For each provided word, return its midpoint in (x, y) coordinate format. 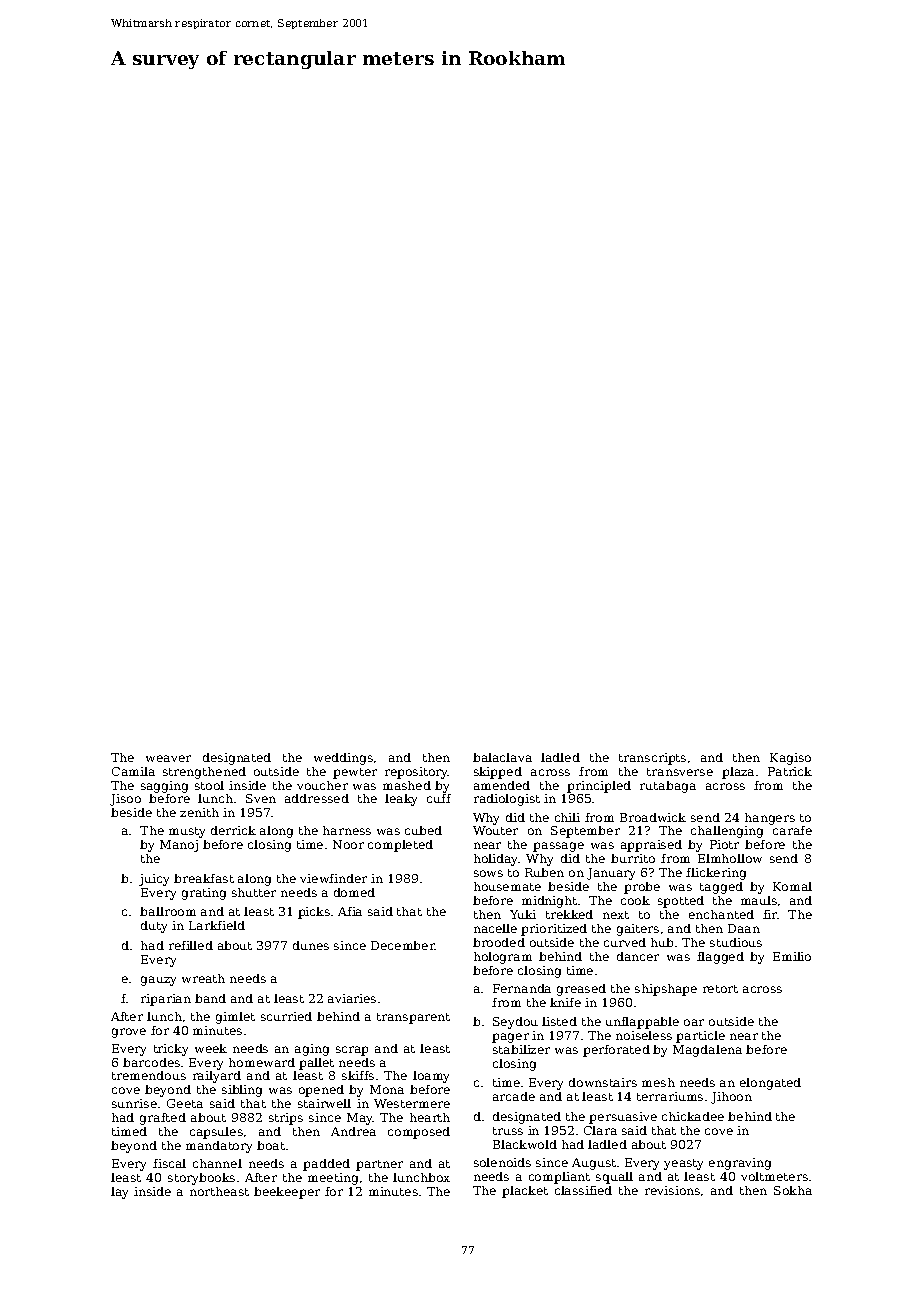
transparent (413, 1018)
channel (217, 1163)
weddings (343, 759)
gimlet (235, 1018)
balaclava (502, 757)
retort (720, 989)
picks (314, 913)
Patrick (790, 771)
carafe (792, 830)
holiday (496, 860)
